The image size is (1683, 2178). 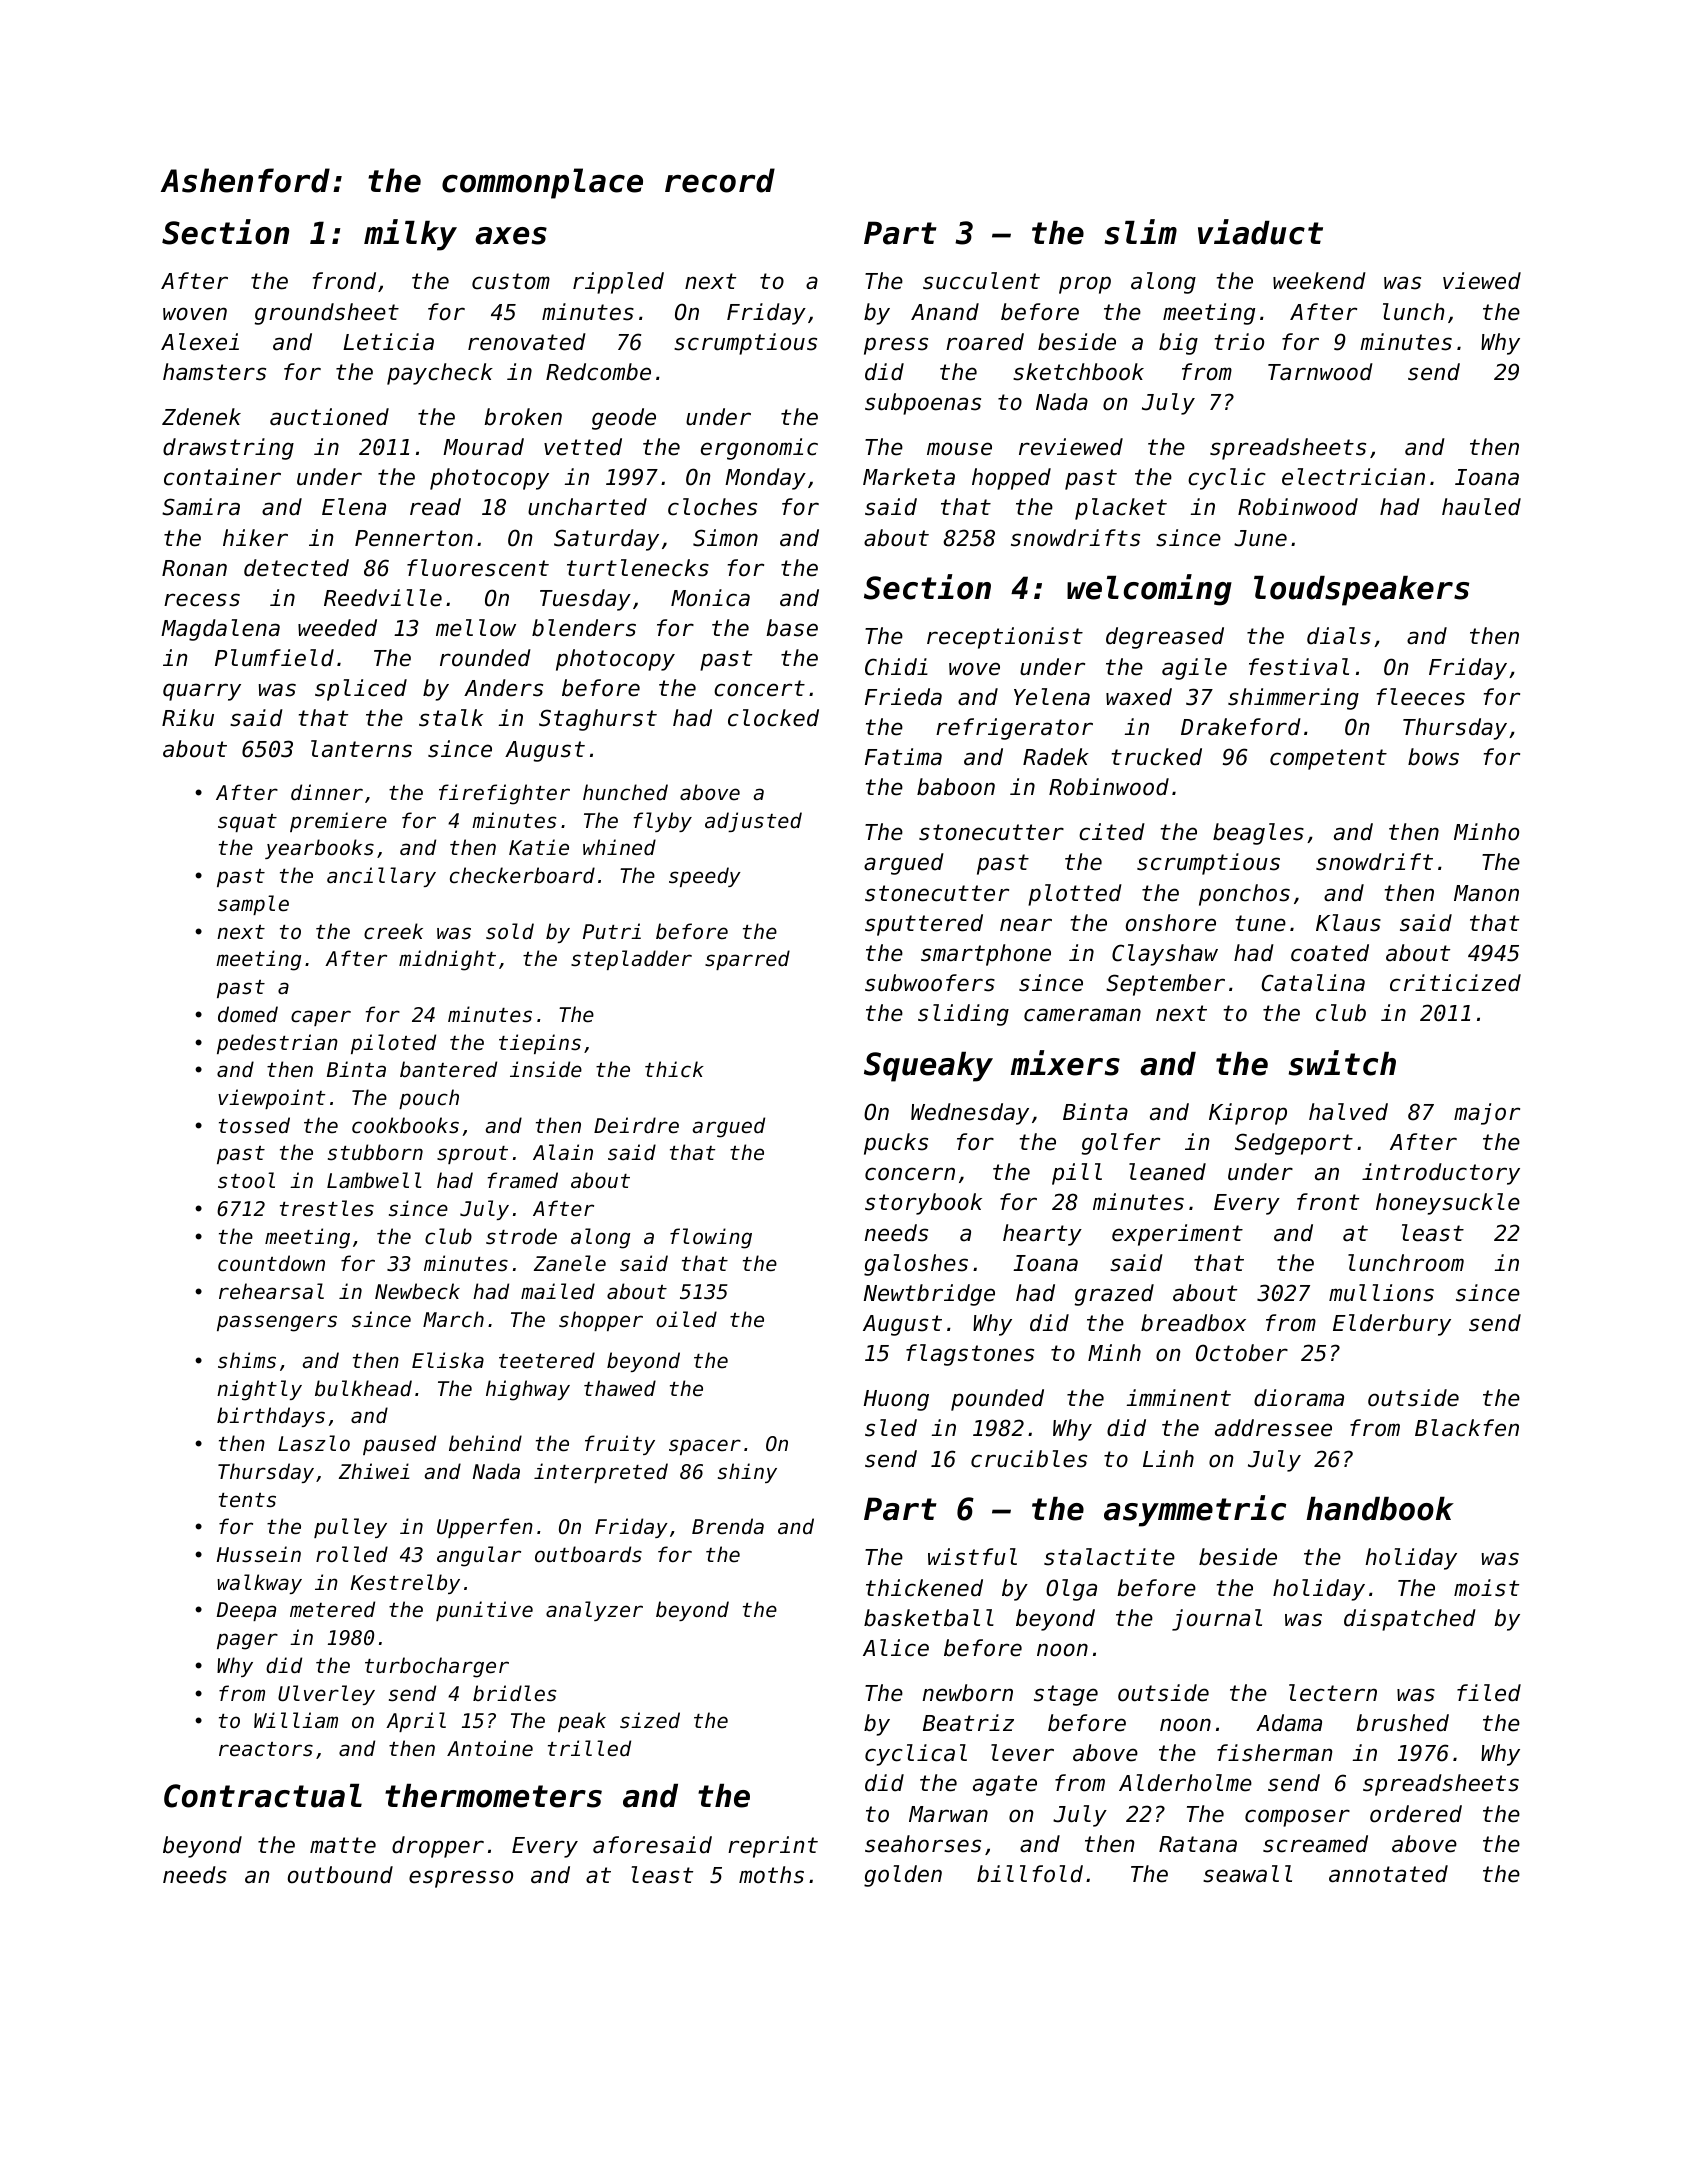 What do you see at coordinates (1082, 1015) in the page?
I see `cameraman` at bounding box center [1082, 1015].
